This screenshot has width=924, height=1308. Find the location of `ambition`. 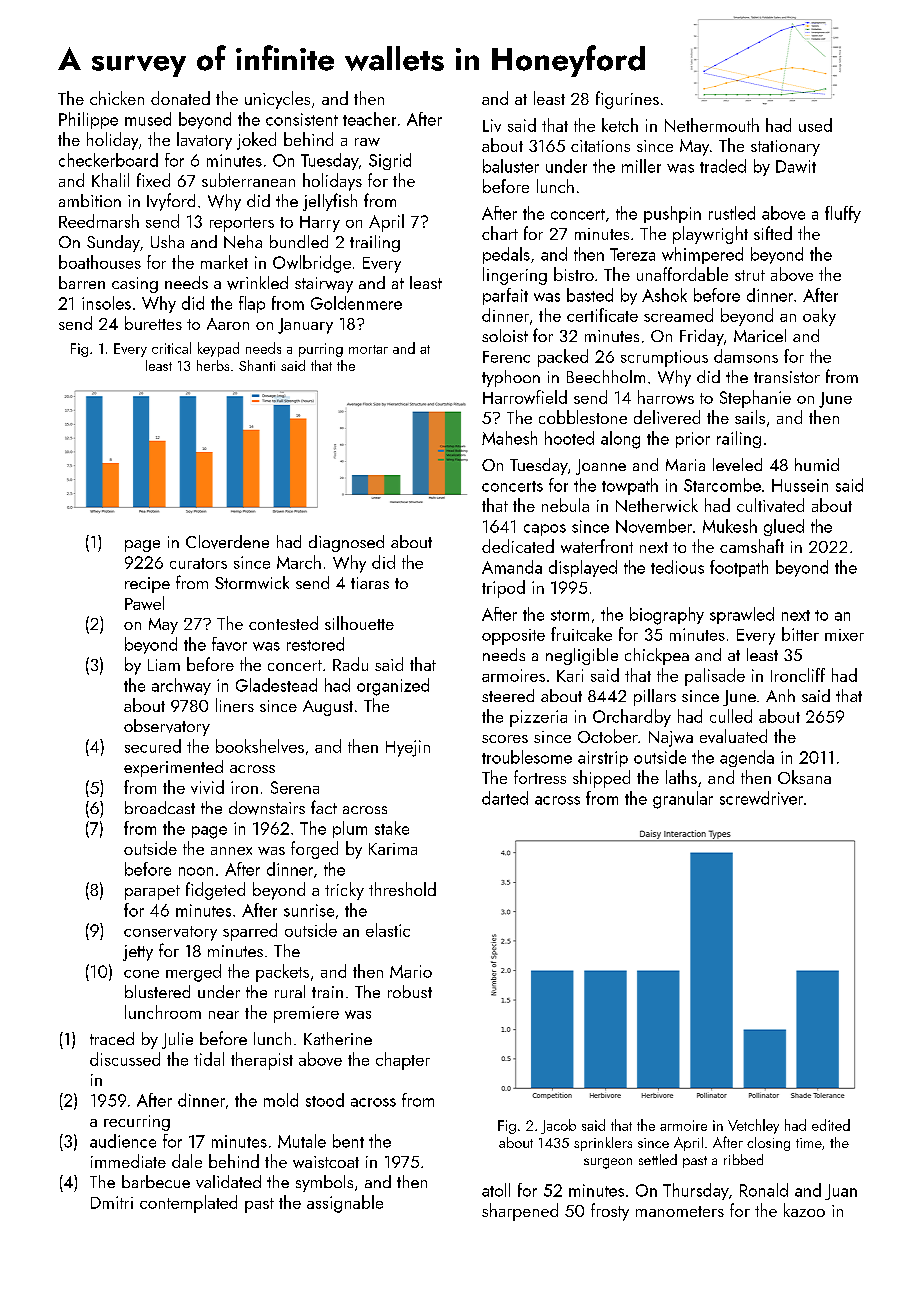

ambition is located at coordinates (90, 200).
